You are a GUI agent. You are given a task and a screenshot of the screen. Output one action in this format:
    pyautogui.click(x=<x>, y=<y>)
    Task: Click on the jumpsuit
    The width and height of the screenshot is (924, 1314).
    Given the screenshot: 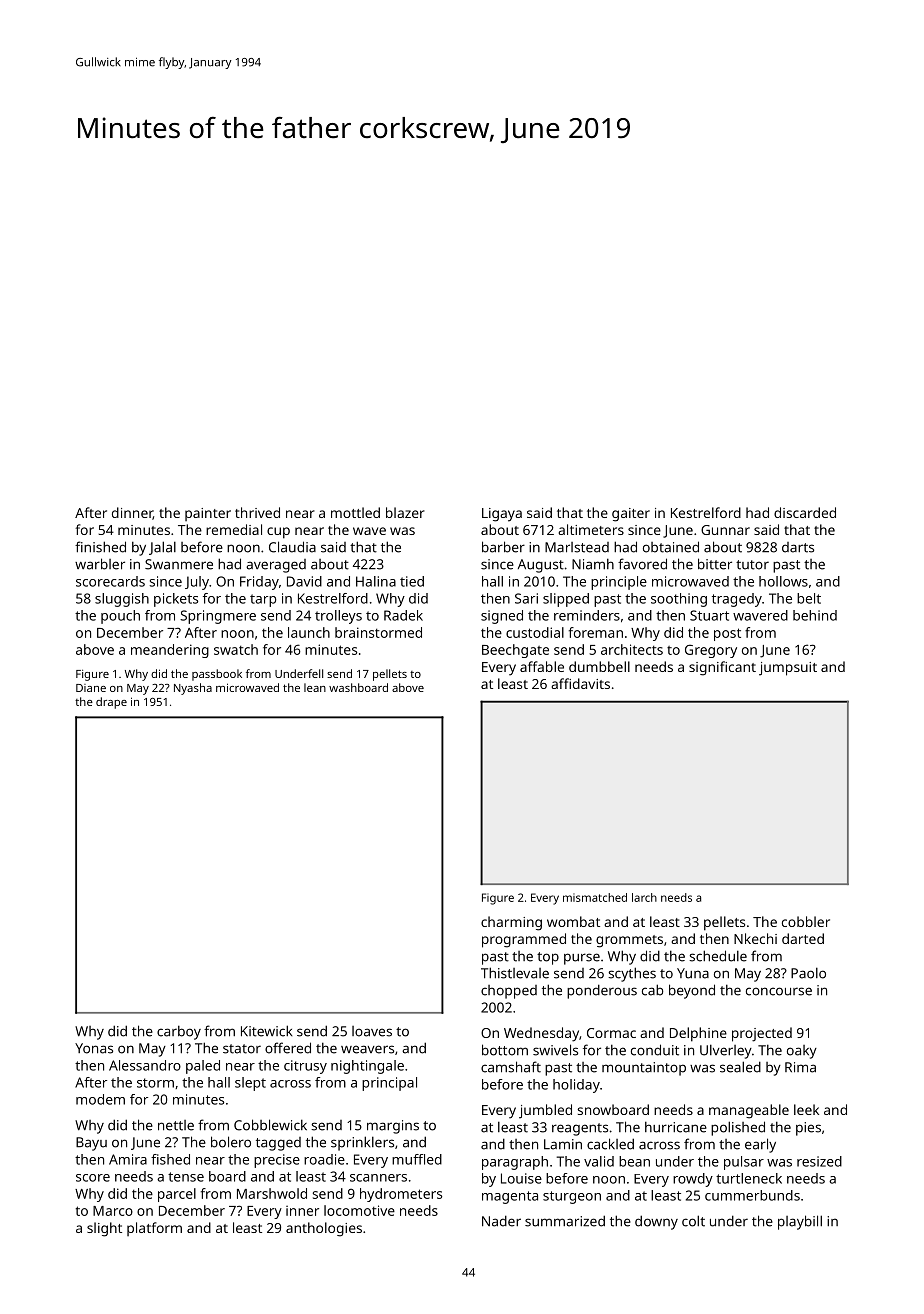 What is the action you would take?
    pyautogui.click(x=788, y=669)
